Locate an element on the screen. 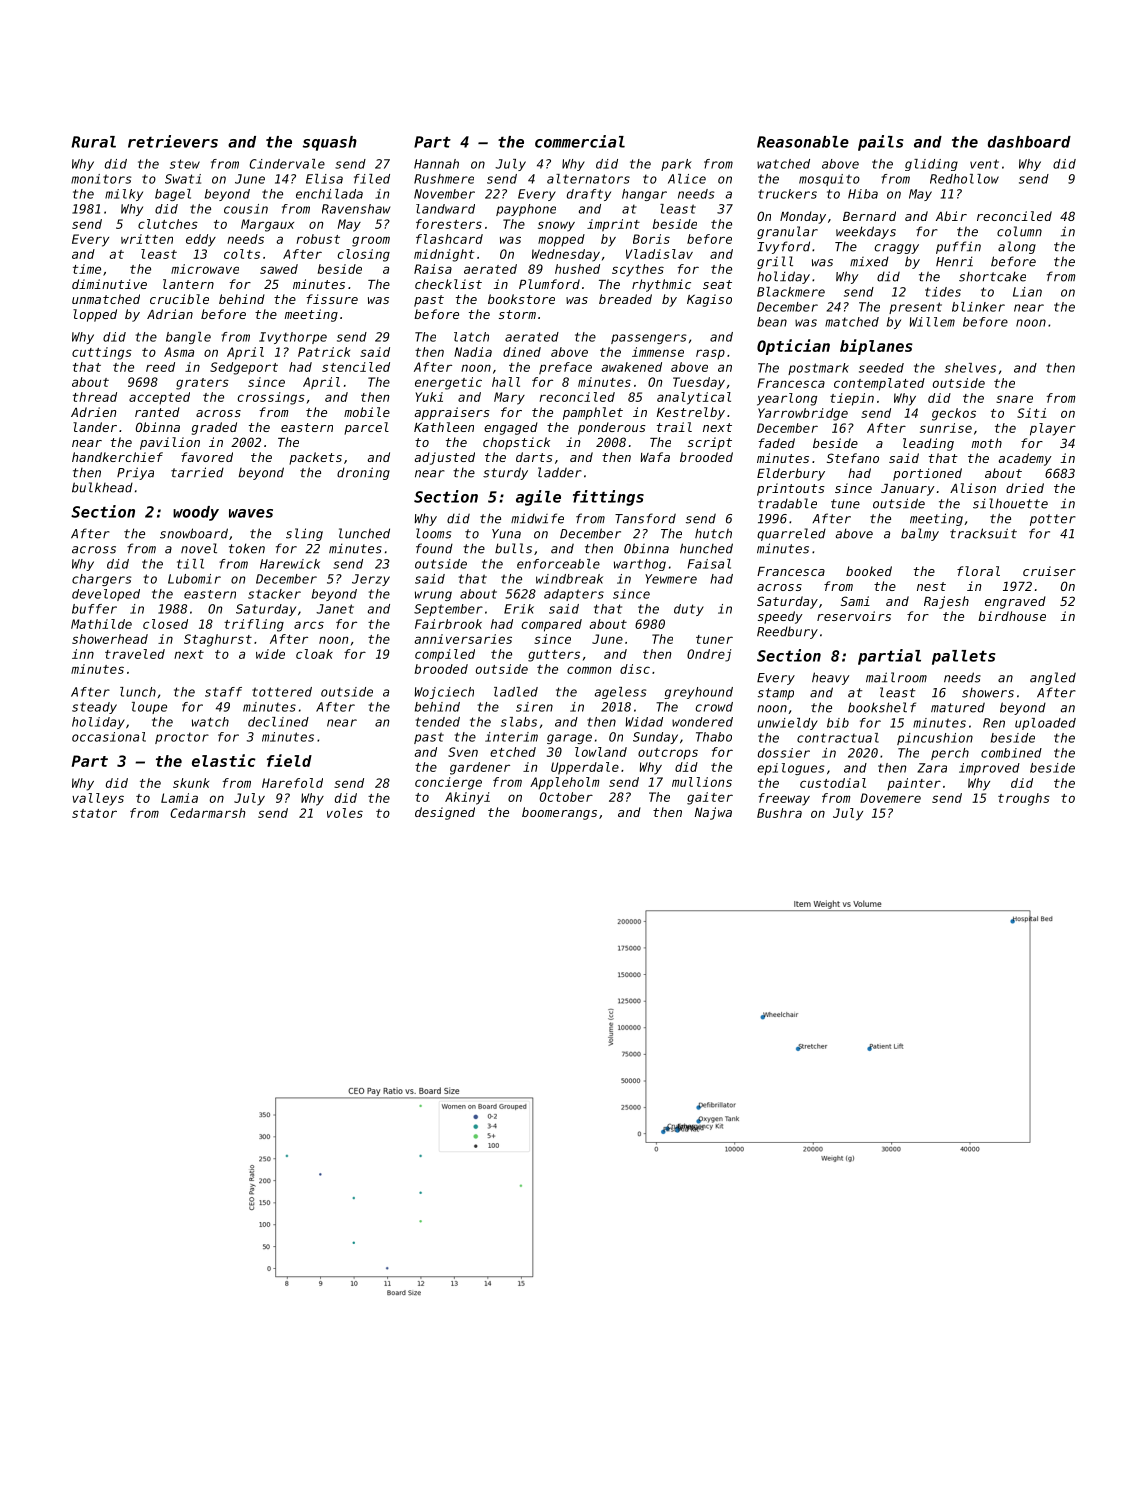  till is located at coordinates (190, 564).
